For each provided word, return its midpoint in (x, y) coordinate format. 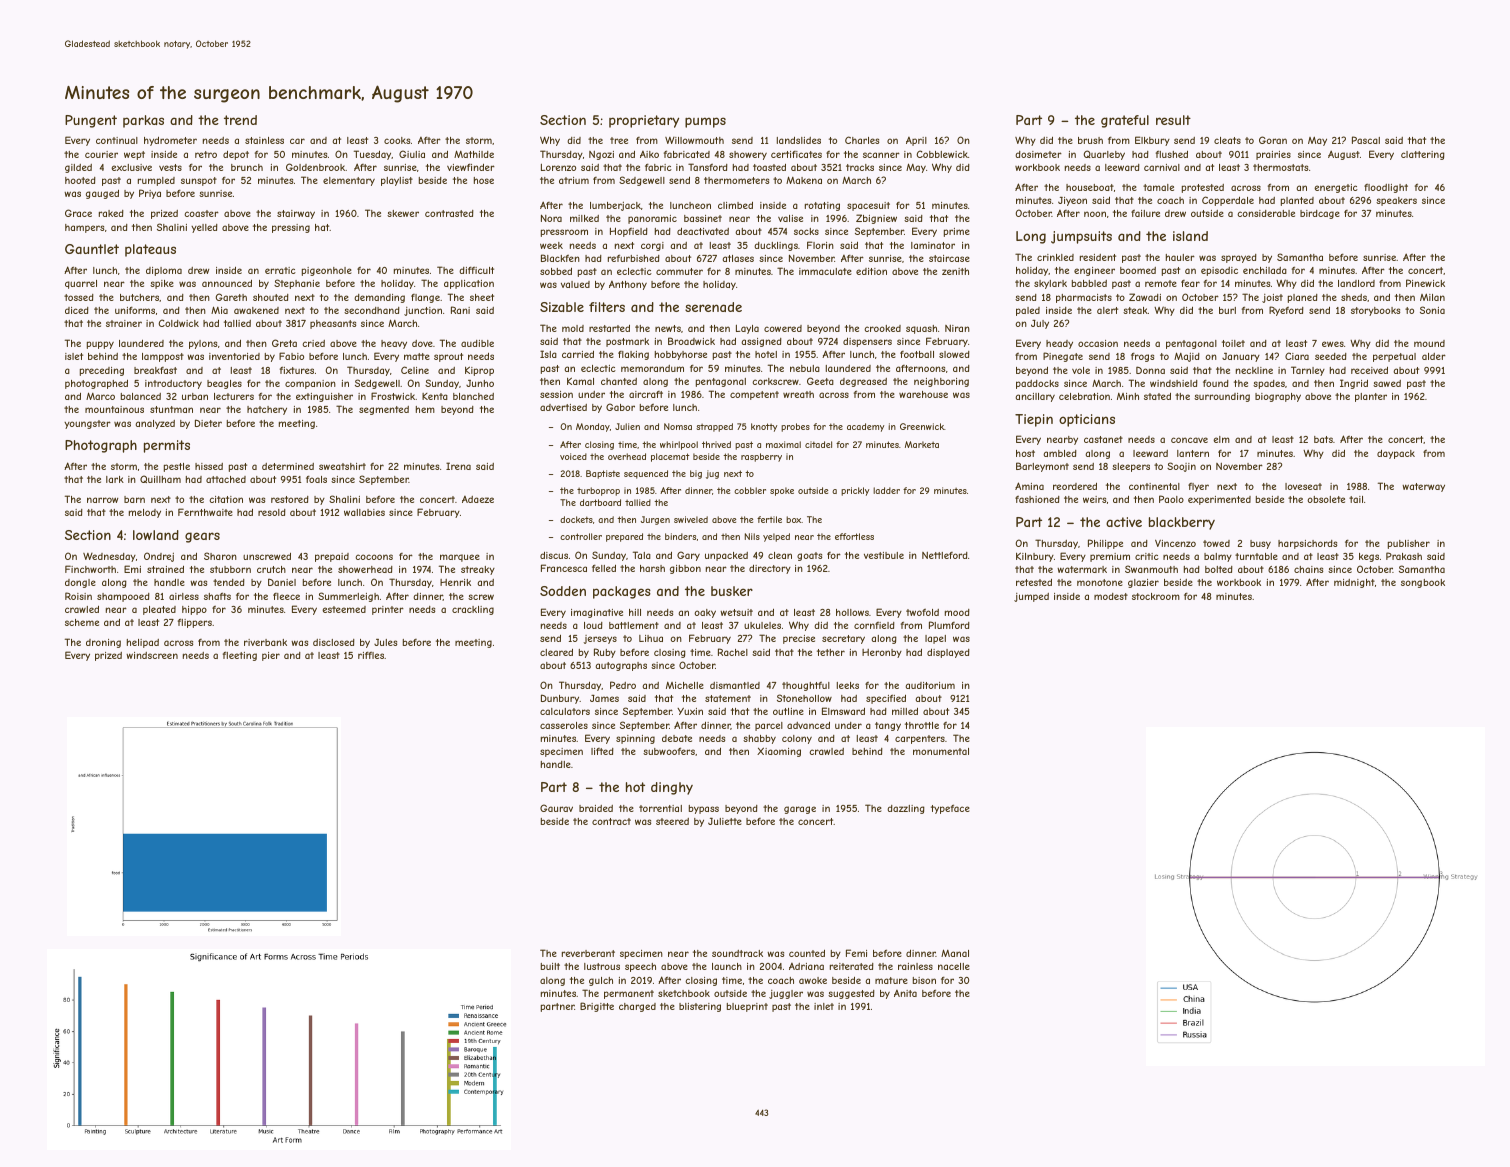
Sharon (220, 556)
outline (788, 711)
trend (240, 120)
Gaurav (556, 808)
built (550, 966)
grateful (1125, 121)
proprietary (644, 121)
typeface (950, 809)
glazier (1143, 583)
